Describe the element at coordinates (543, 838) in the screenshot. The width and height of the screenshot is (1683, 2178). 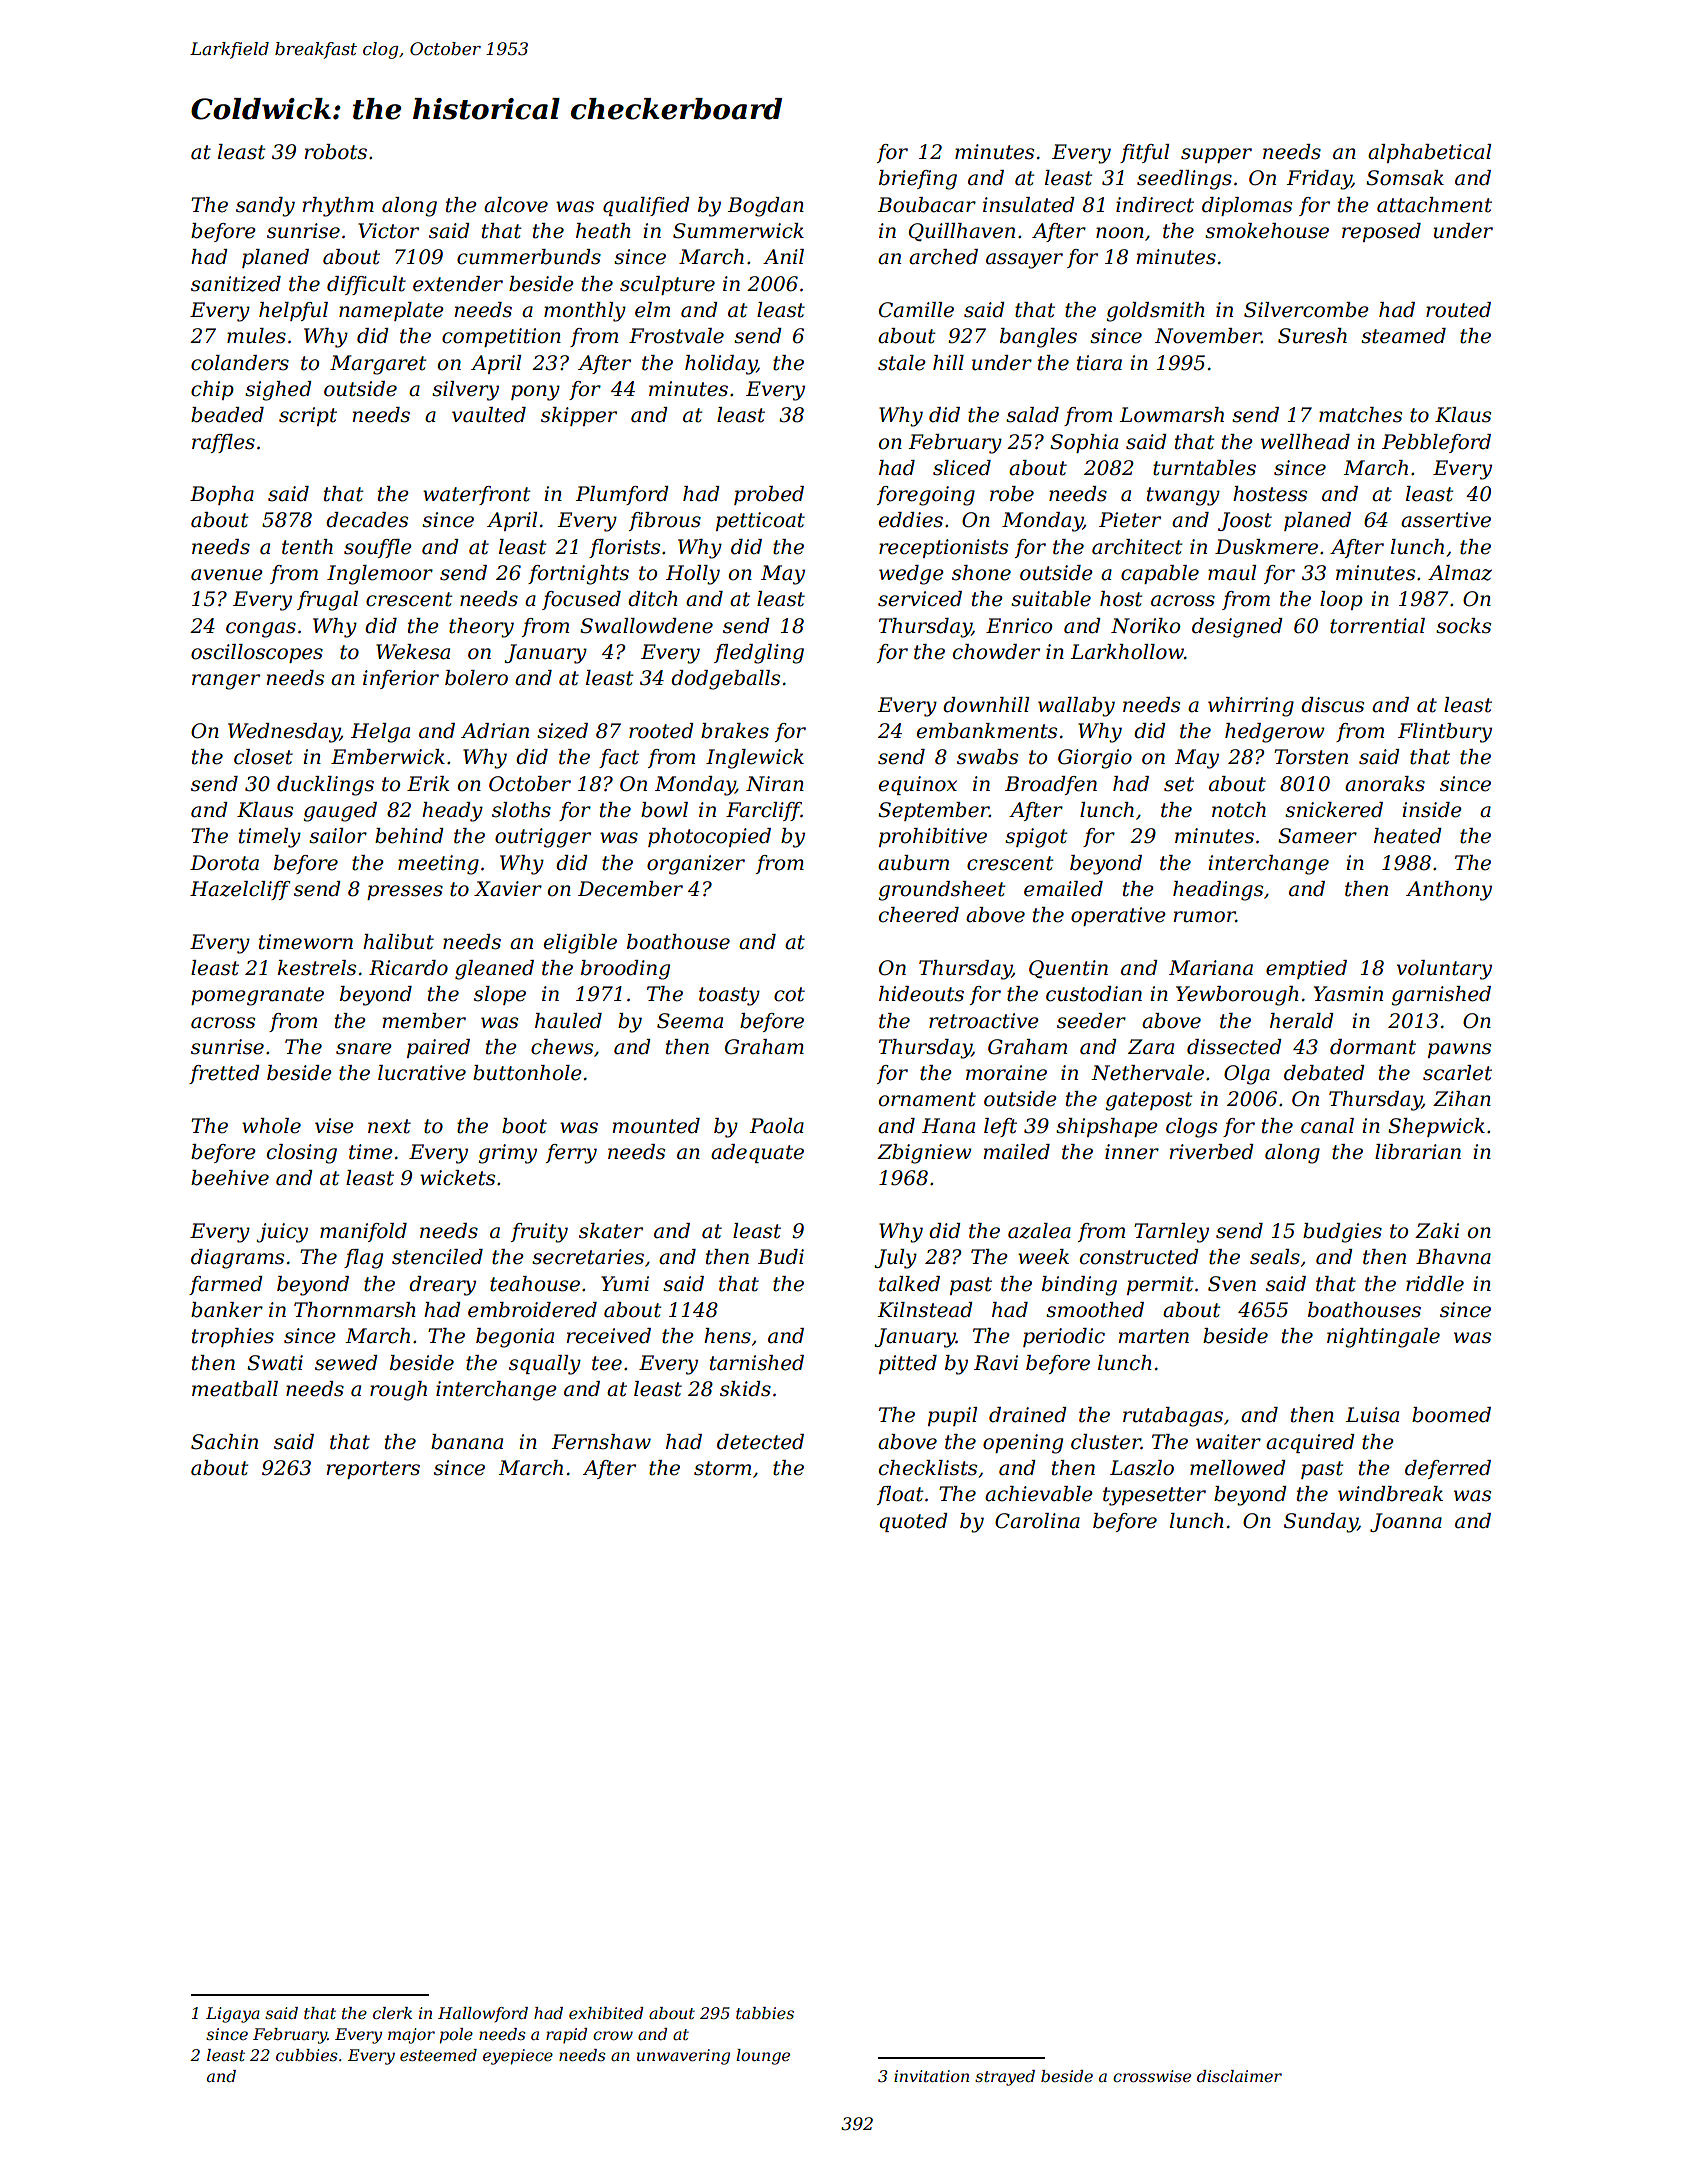
I see `outrigger` at that location.
